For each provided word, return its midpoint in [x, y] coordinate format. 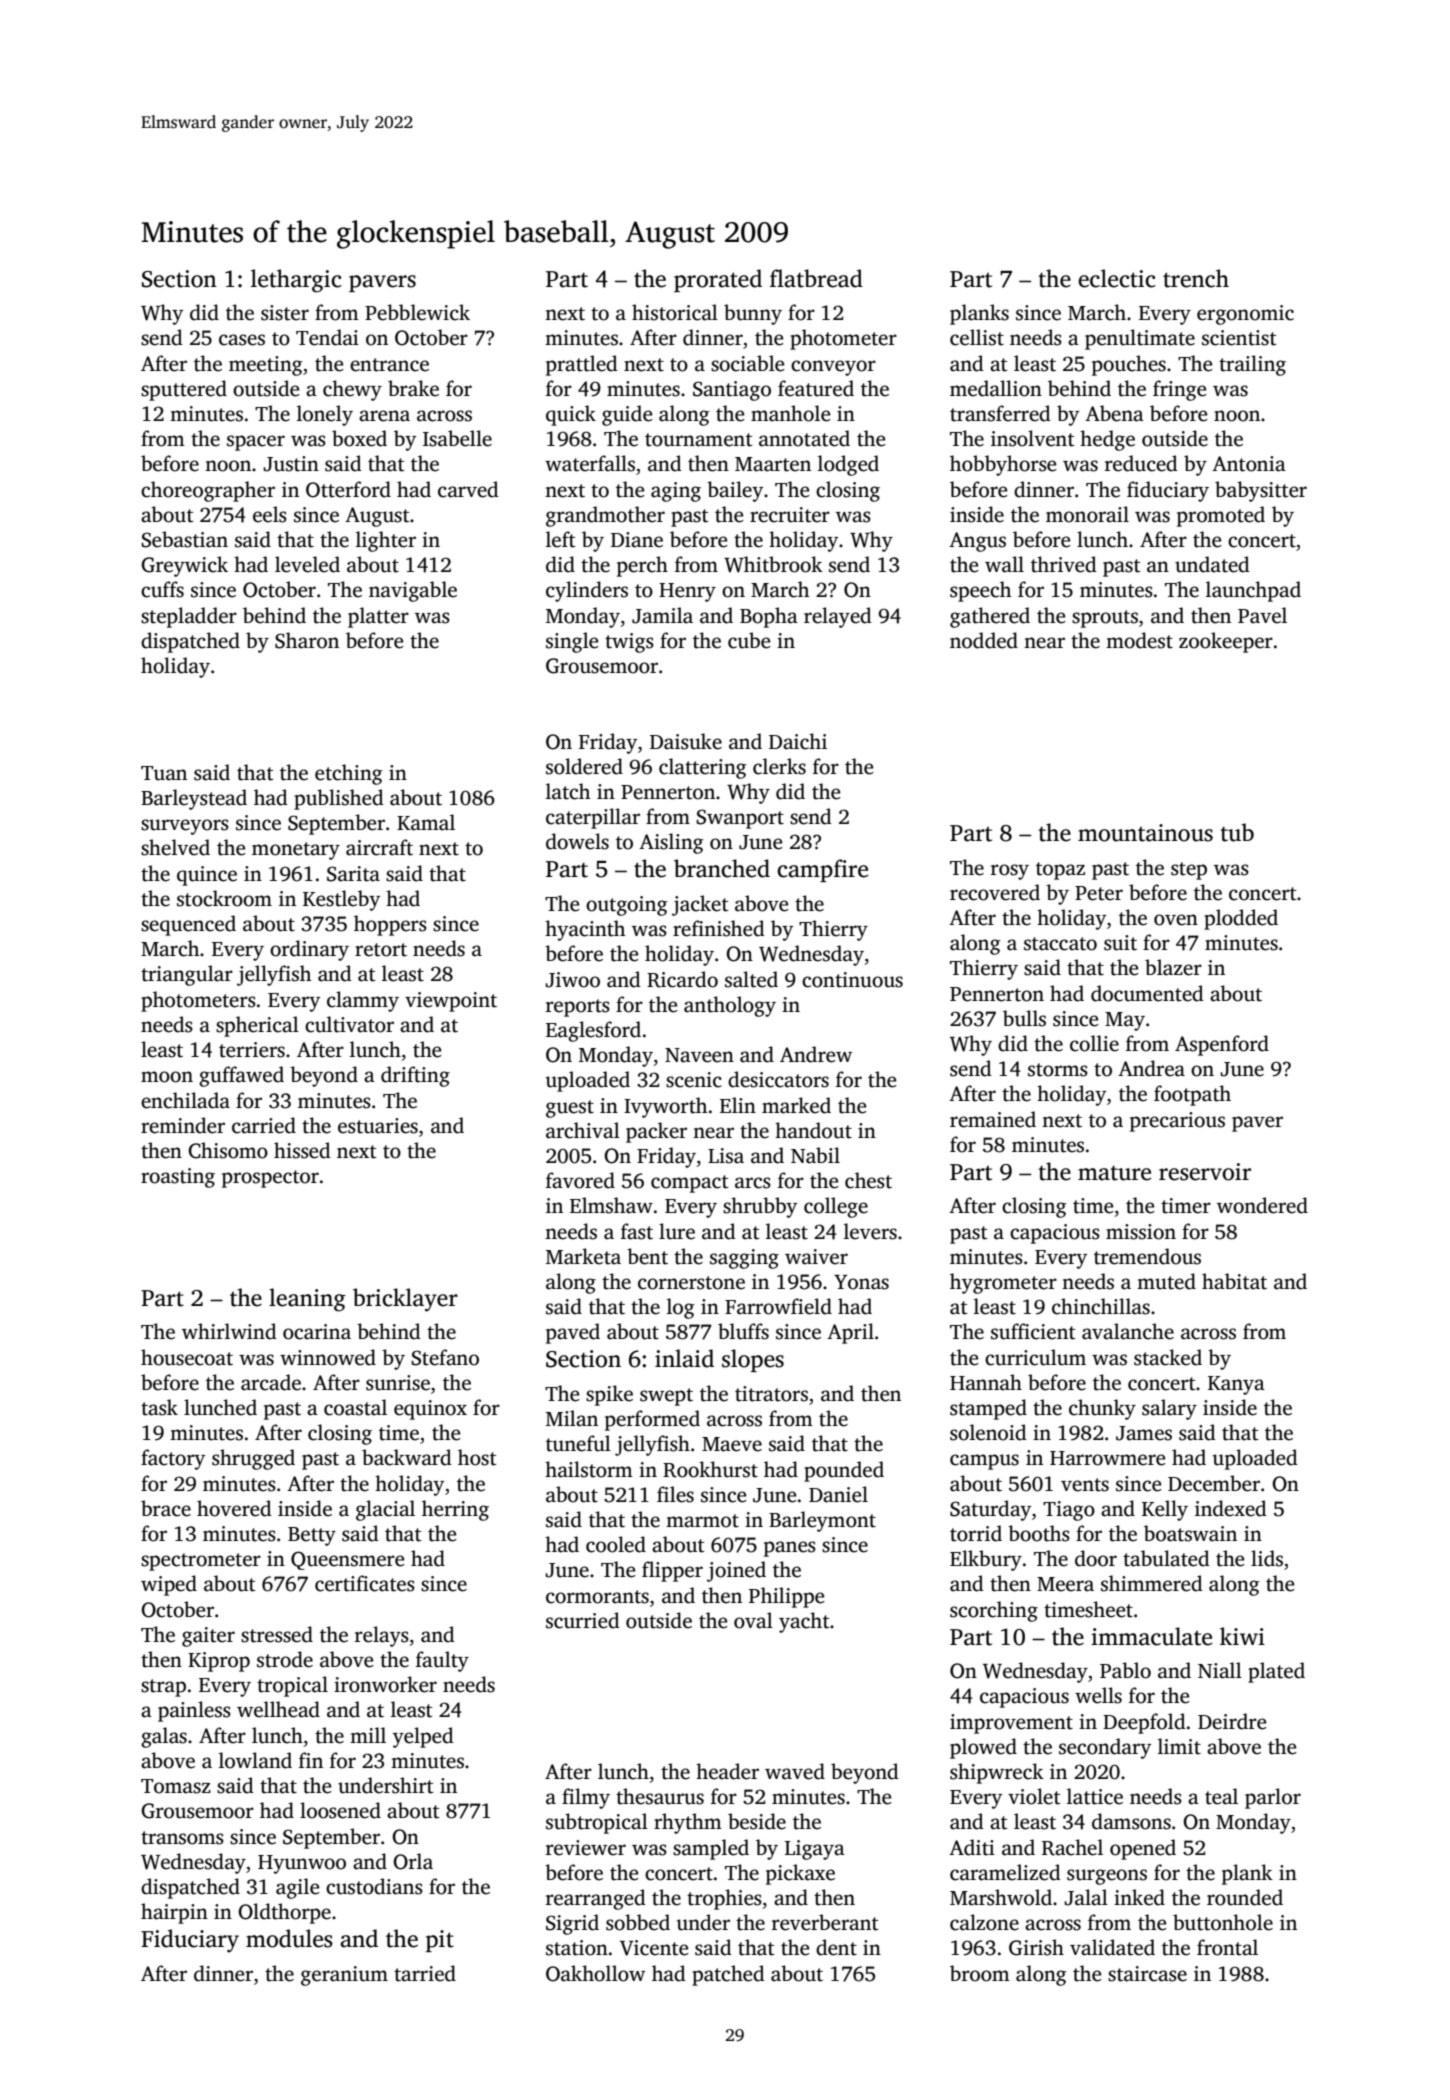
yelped [423, 1737]
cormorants [597, 1597]
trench [1196, 278]
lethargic [296, 281]
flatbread [816, 278]
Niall [1220, 1670]
